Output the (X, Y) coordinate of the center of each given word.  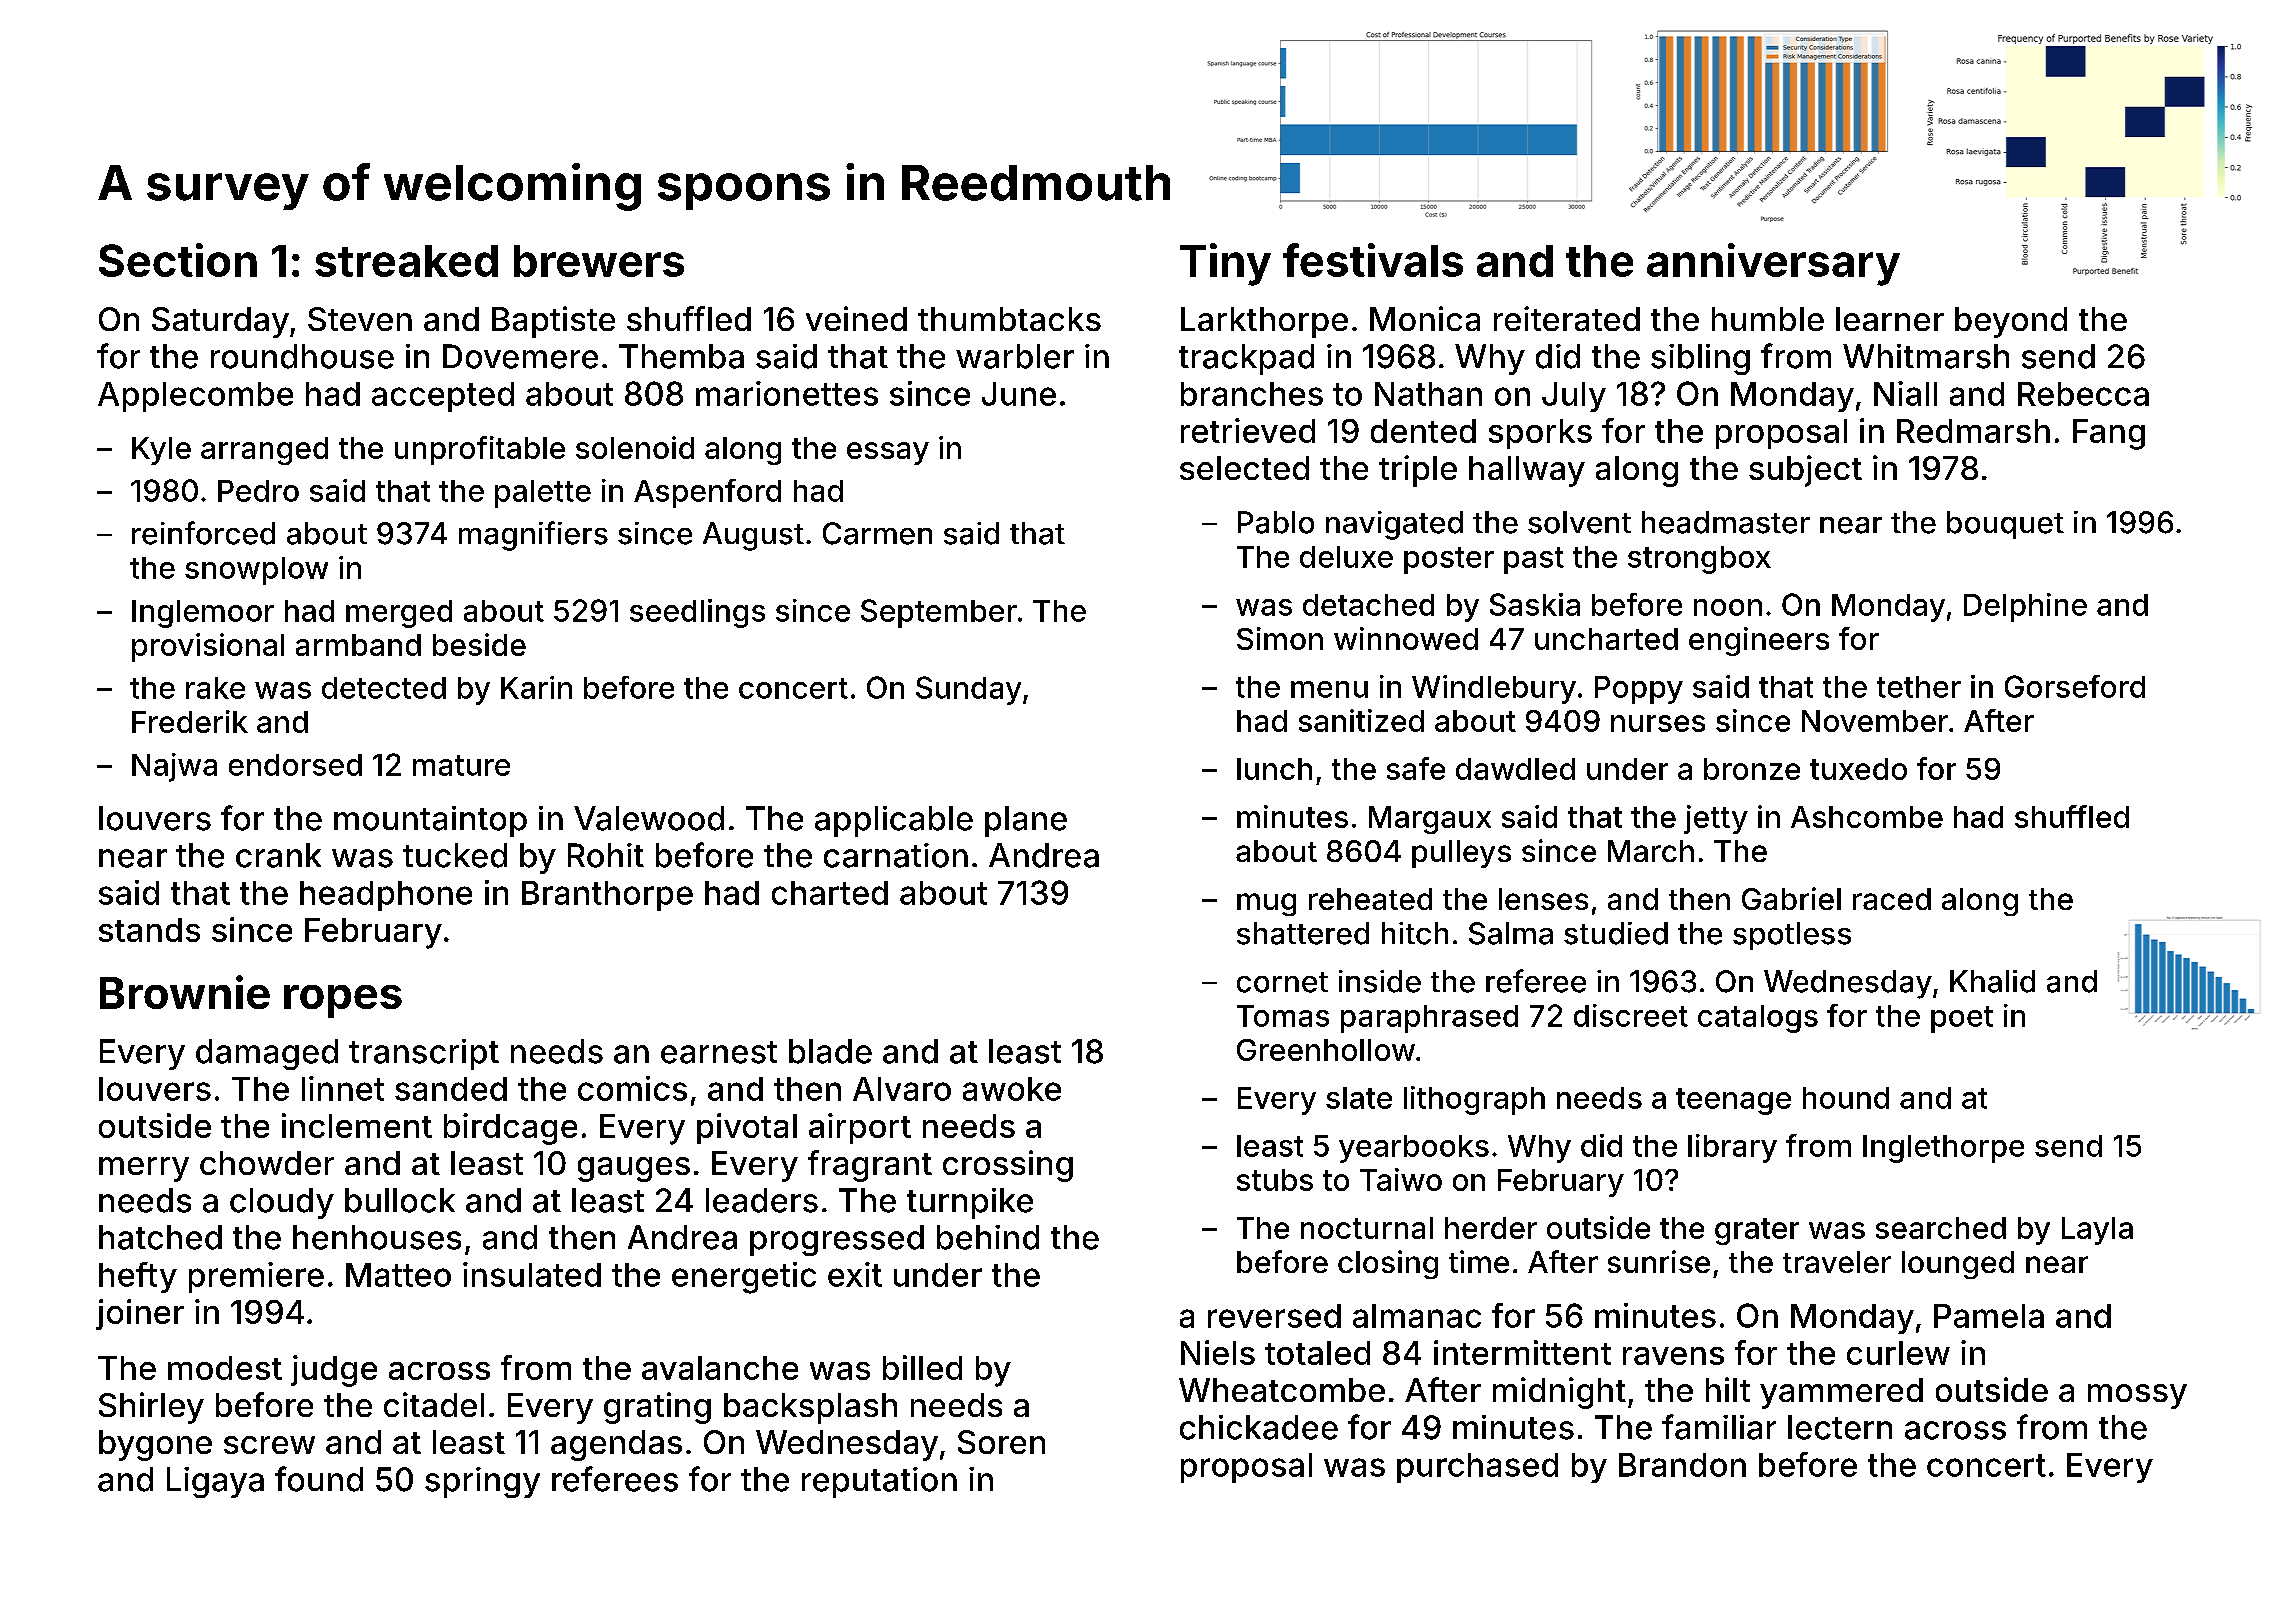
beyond (2011, 322)
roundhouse (302, 356)
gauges (634, 1169)
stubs (1275, 1180)
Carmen (877, 533)
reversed (1274, 1316)
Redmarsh (1973, 431)
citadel (434, 1404)
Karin (536, 687)
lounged (1958, 1265)
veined (856, 318)
